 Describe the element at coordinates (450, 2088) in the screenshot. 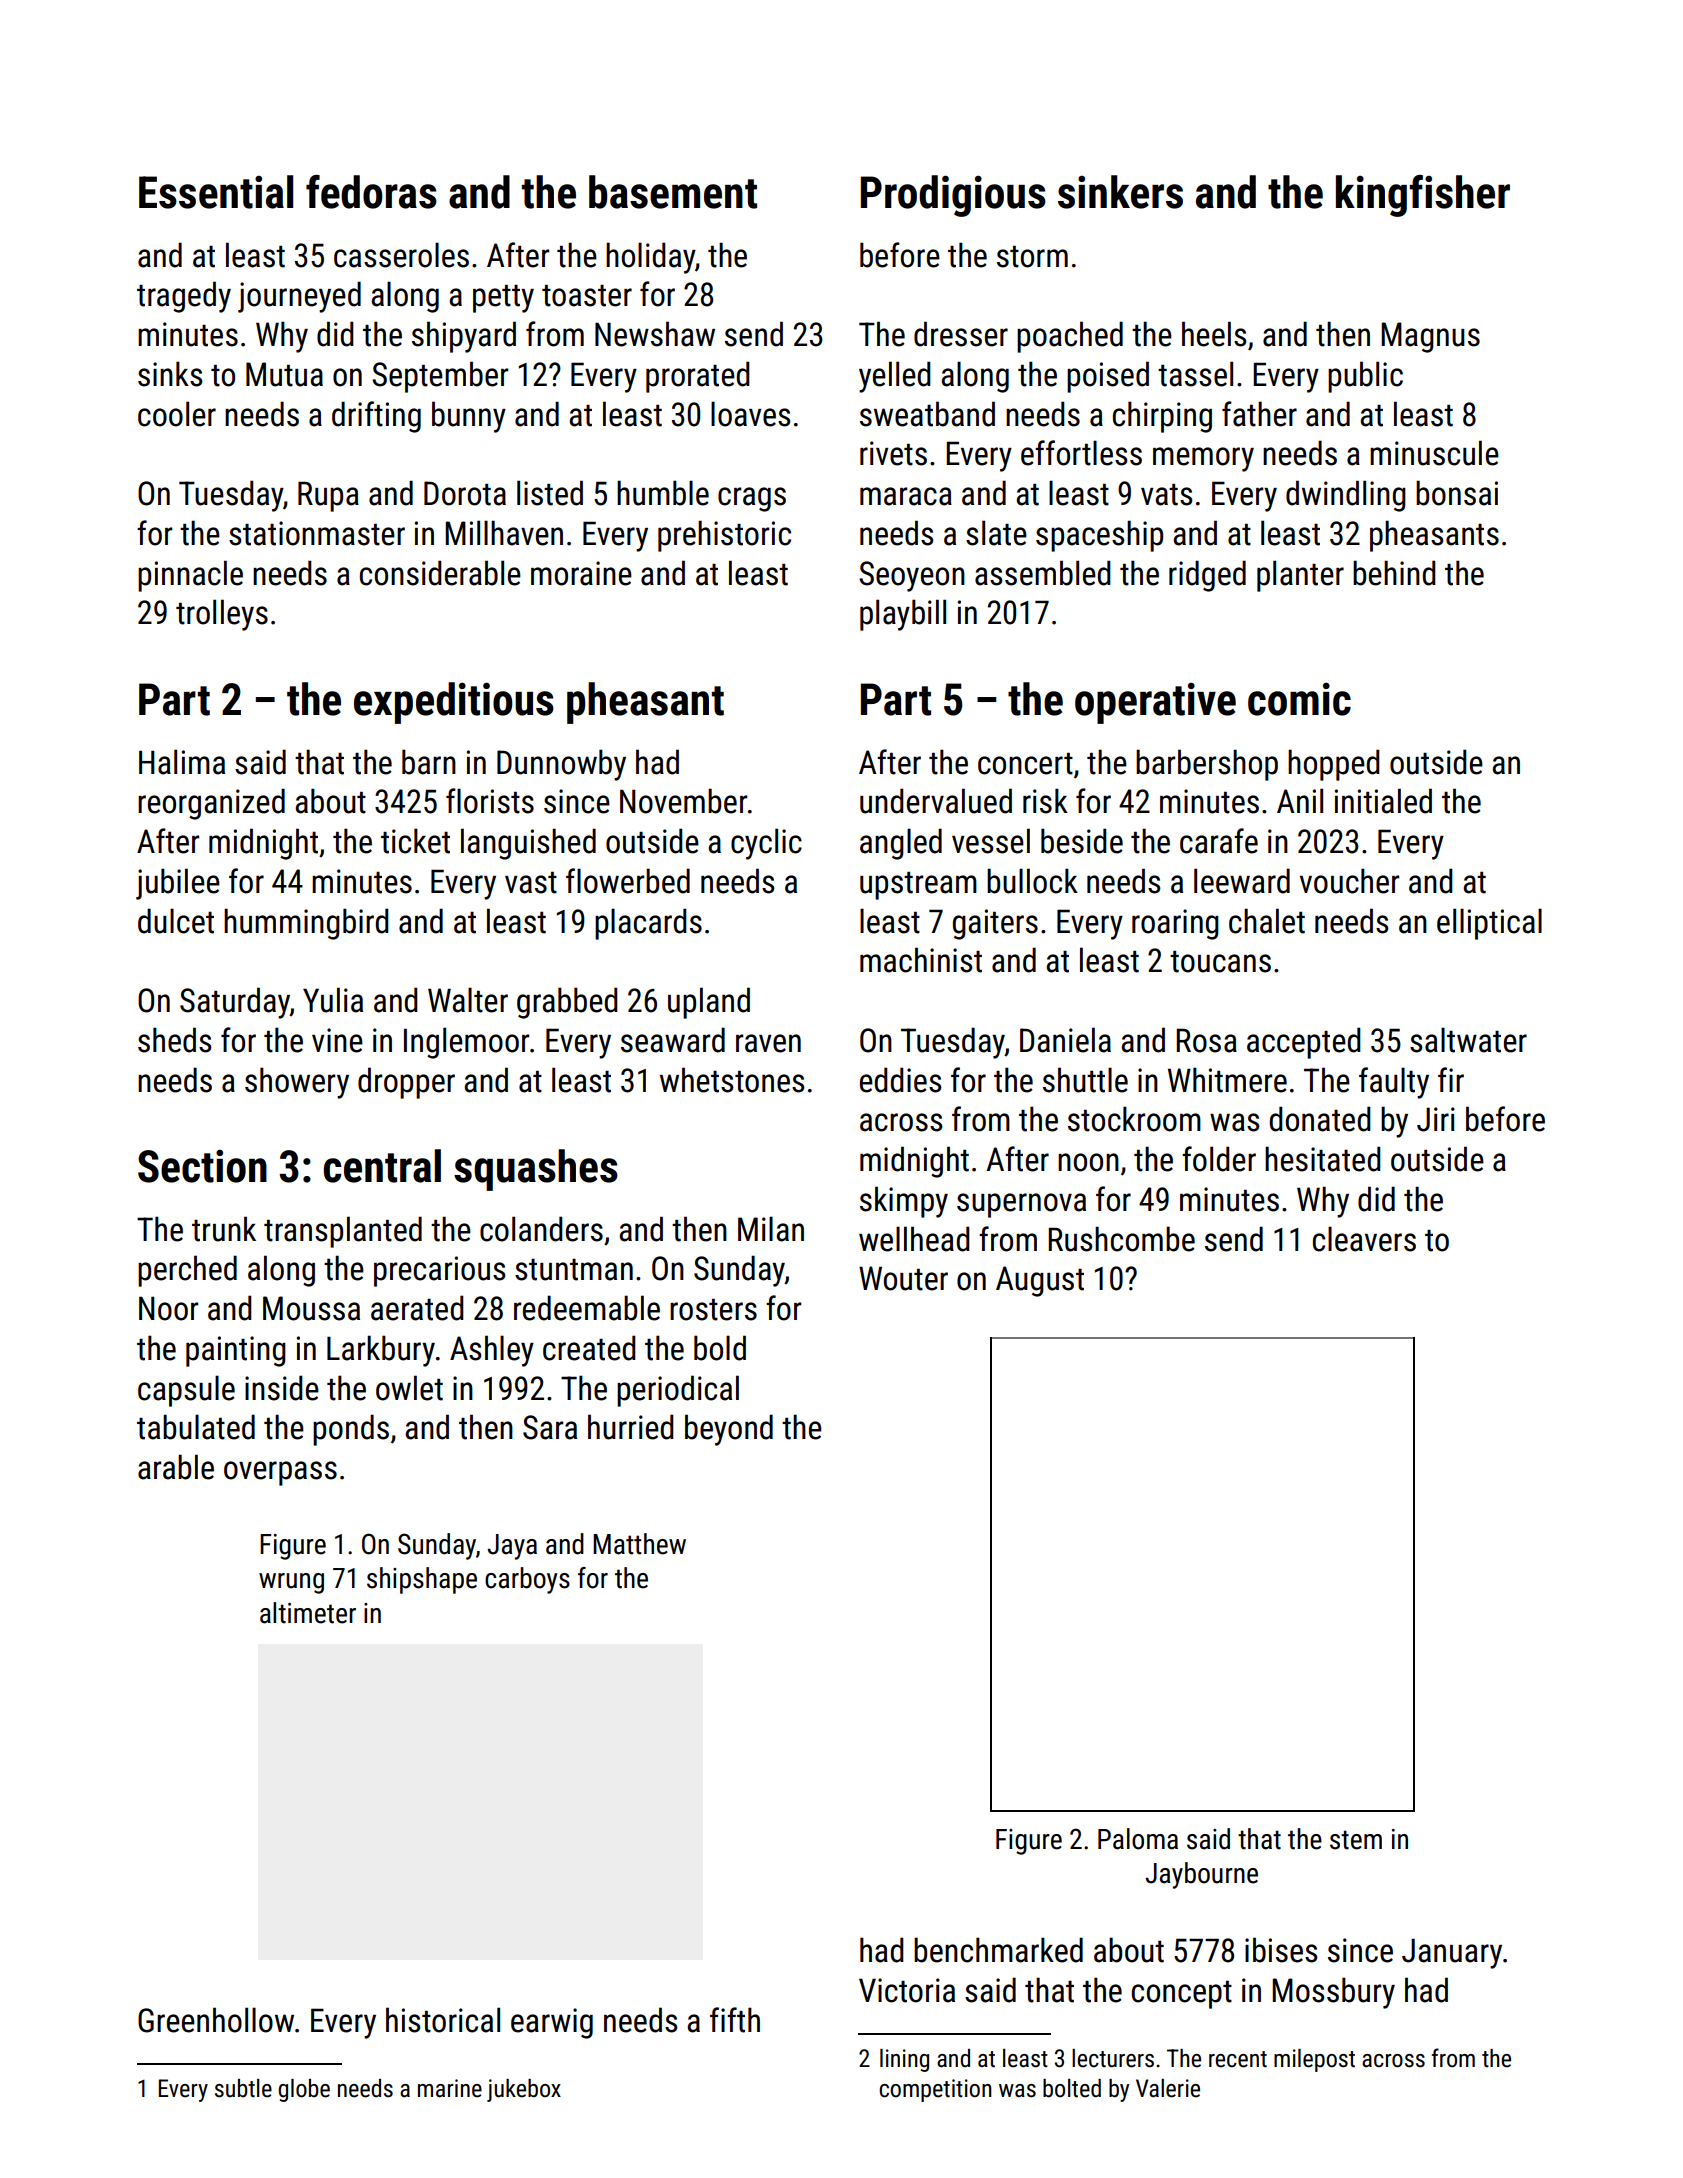

I see `marine` at that location.
